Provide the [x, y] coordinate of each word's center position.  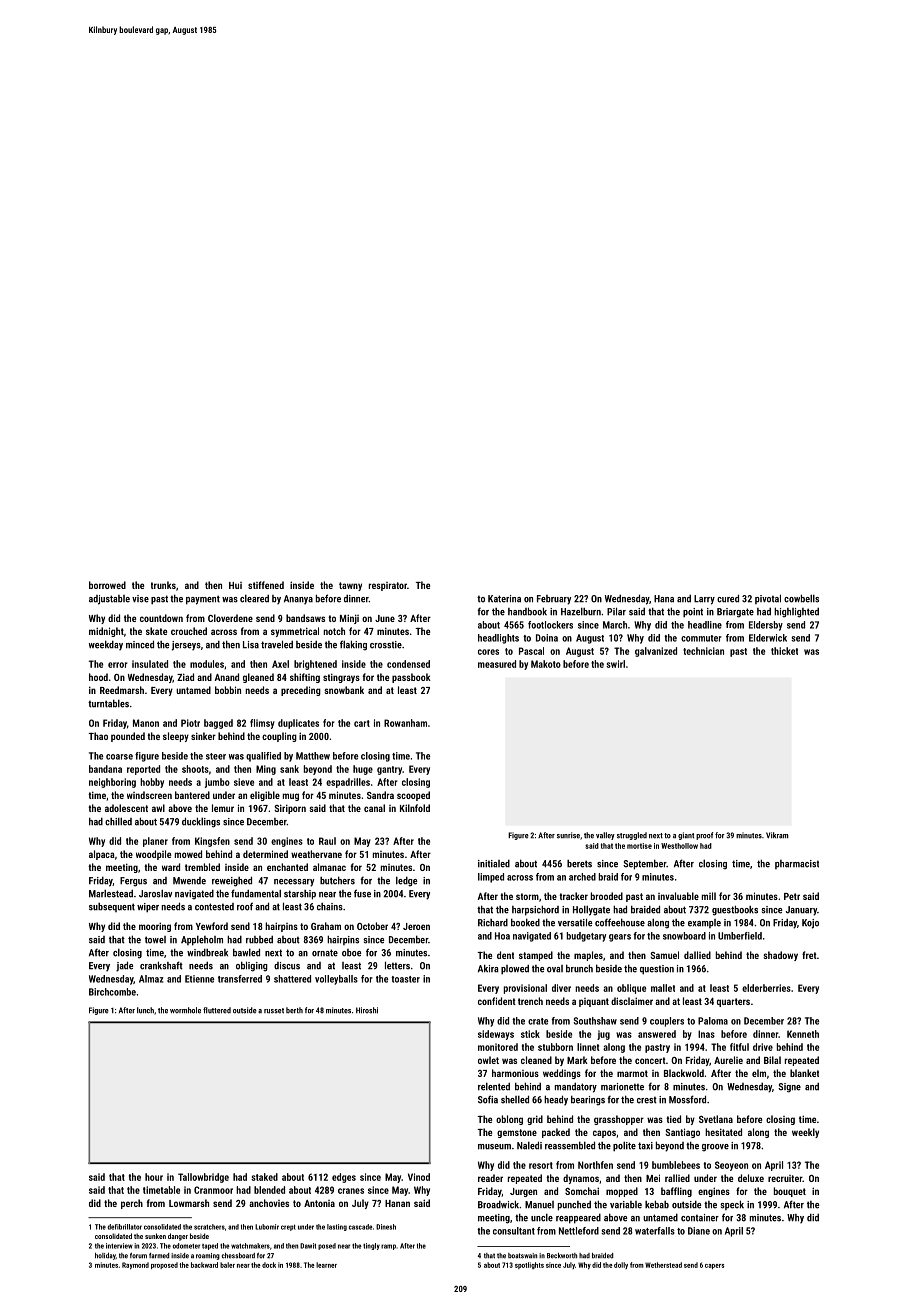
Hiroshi [367, 1010]
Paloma [713, 1021]
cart [362, 723]
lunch [145, 1010]
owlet [488, 1060]
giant [686, 836]
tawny [350, 586]
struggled [632, 836]
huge [363, 770]
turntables [108, 703]
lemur [223, 808]
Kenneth [803, 1034]
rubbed [259, 939]
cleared [254, 598]
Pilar [616, 611]
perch [132, 1204]
